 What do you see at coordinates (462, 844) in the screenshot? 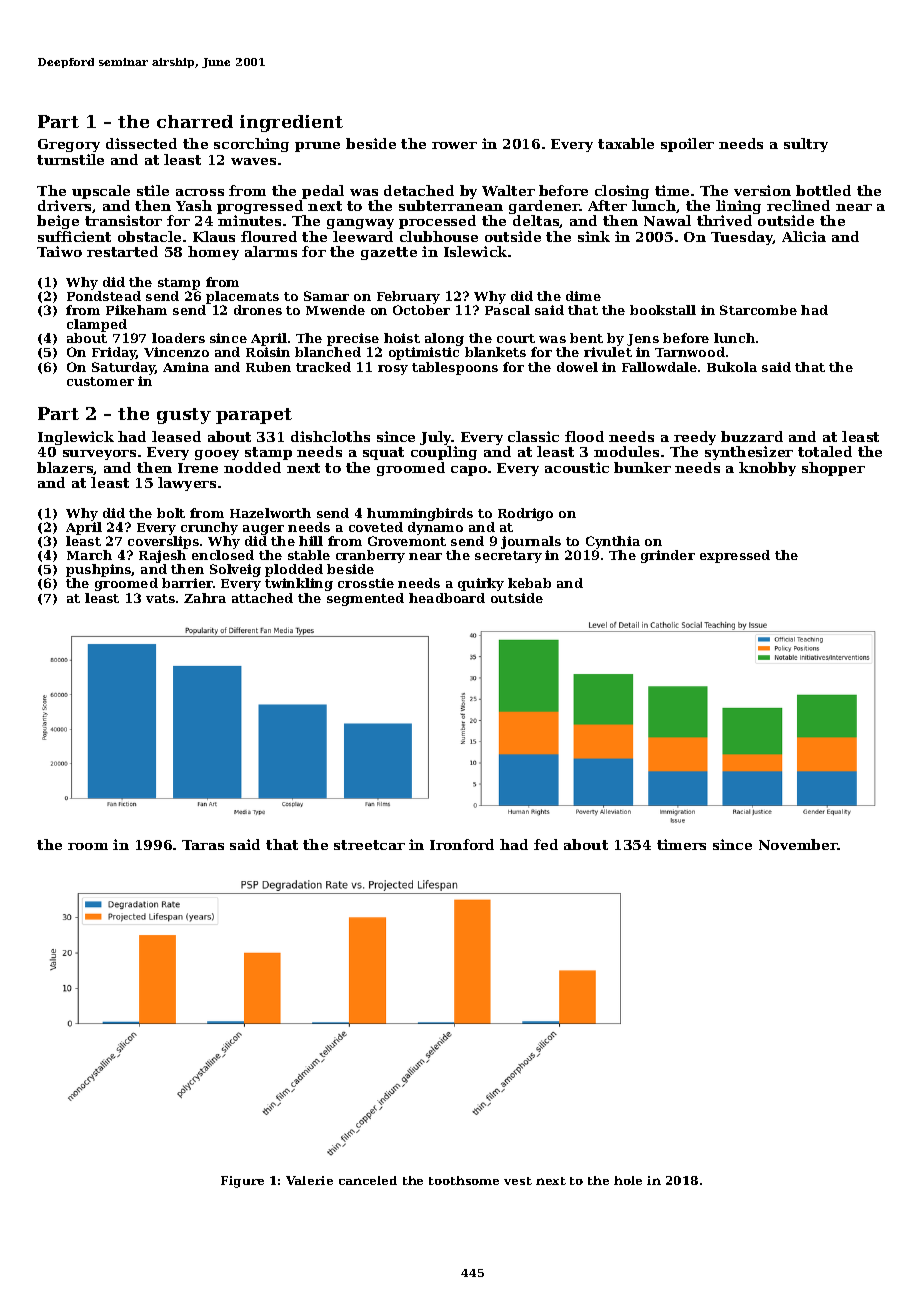
I see `Ironford` at bounding box center [462, 844].
